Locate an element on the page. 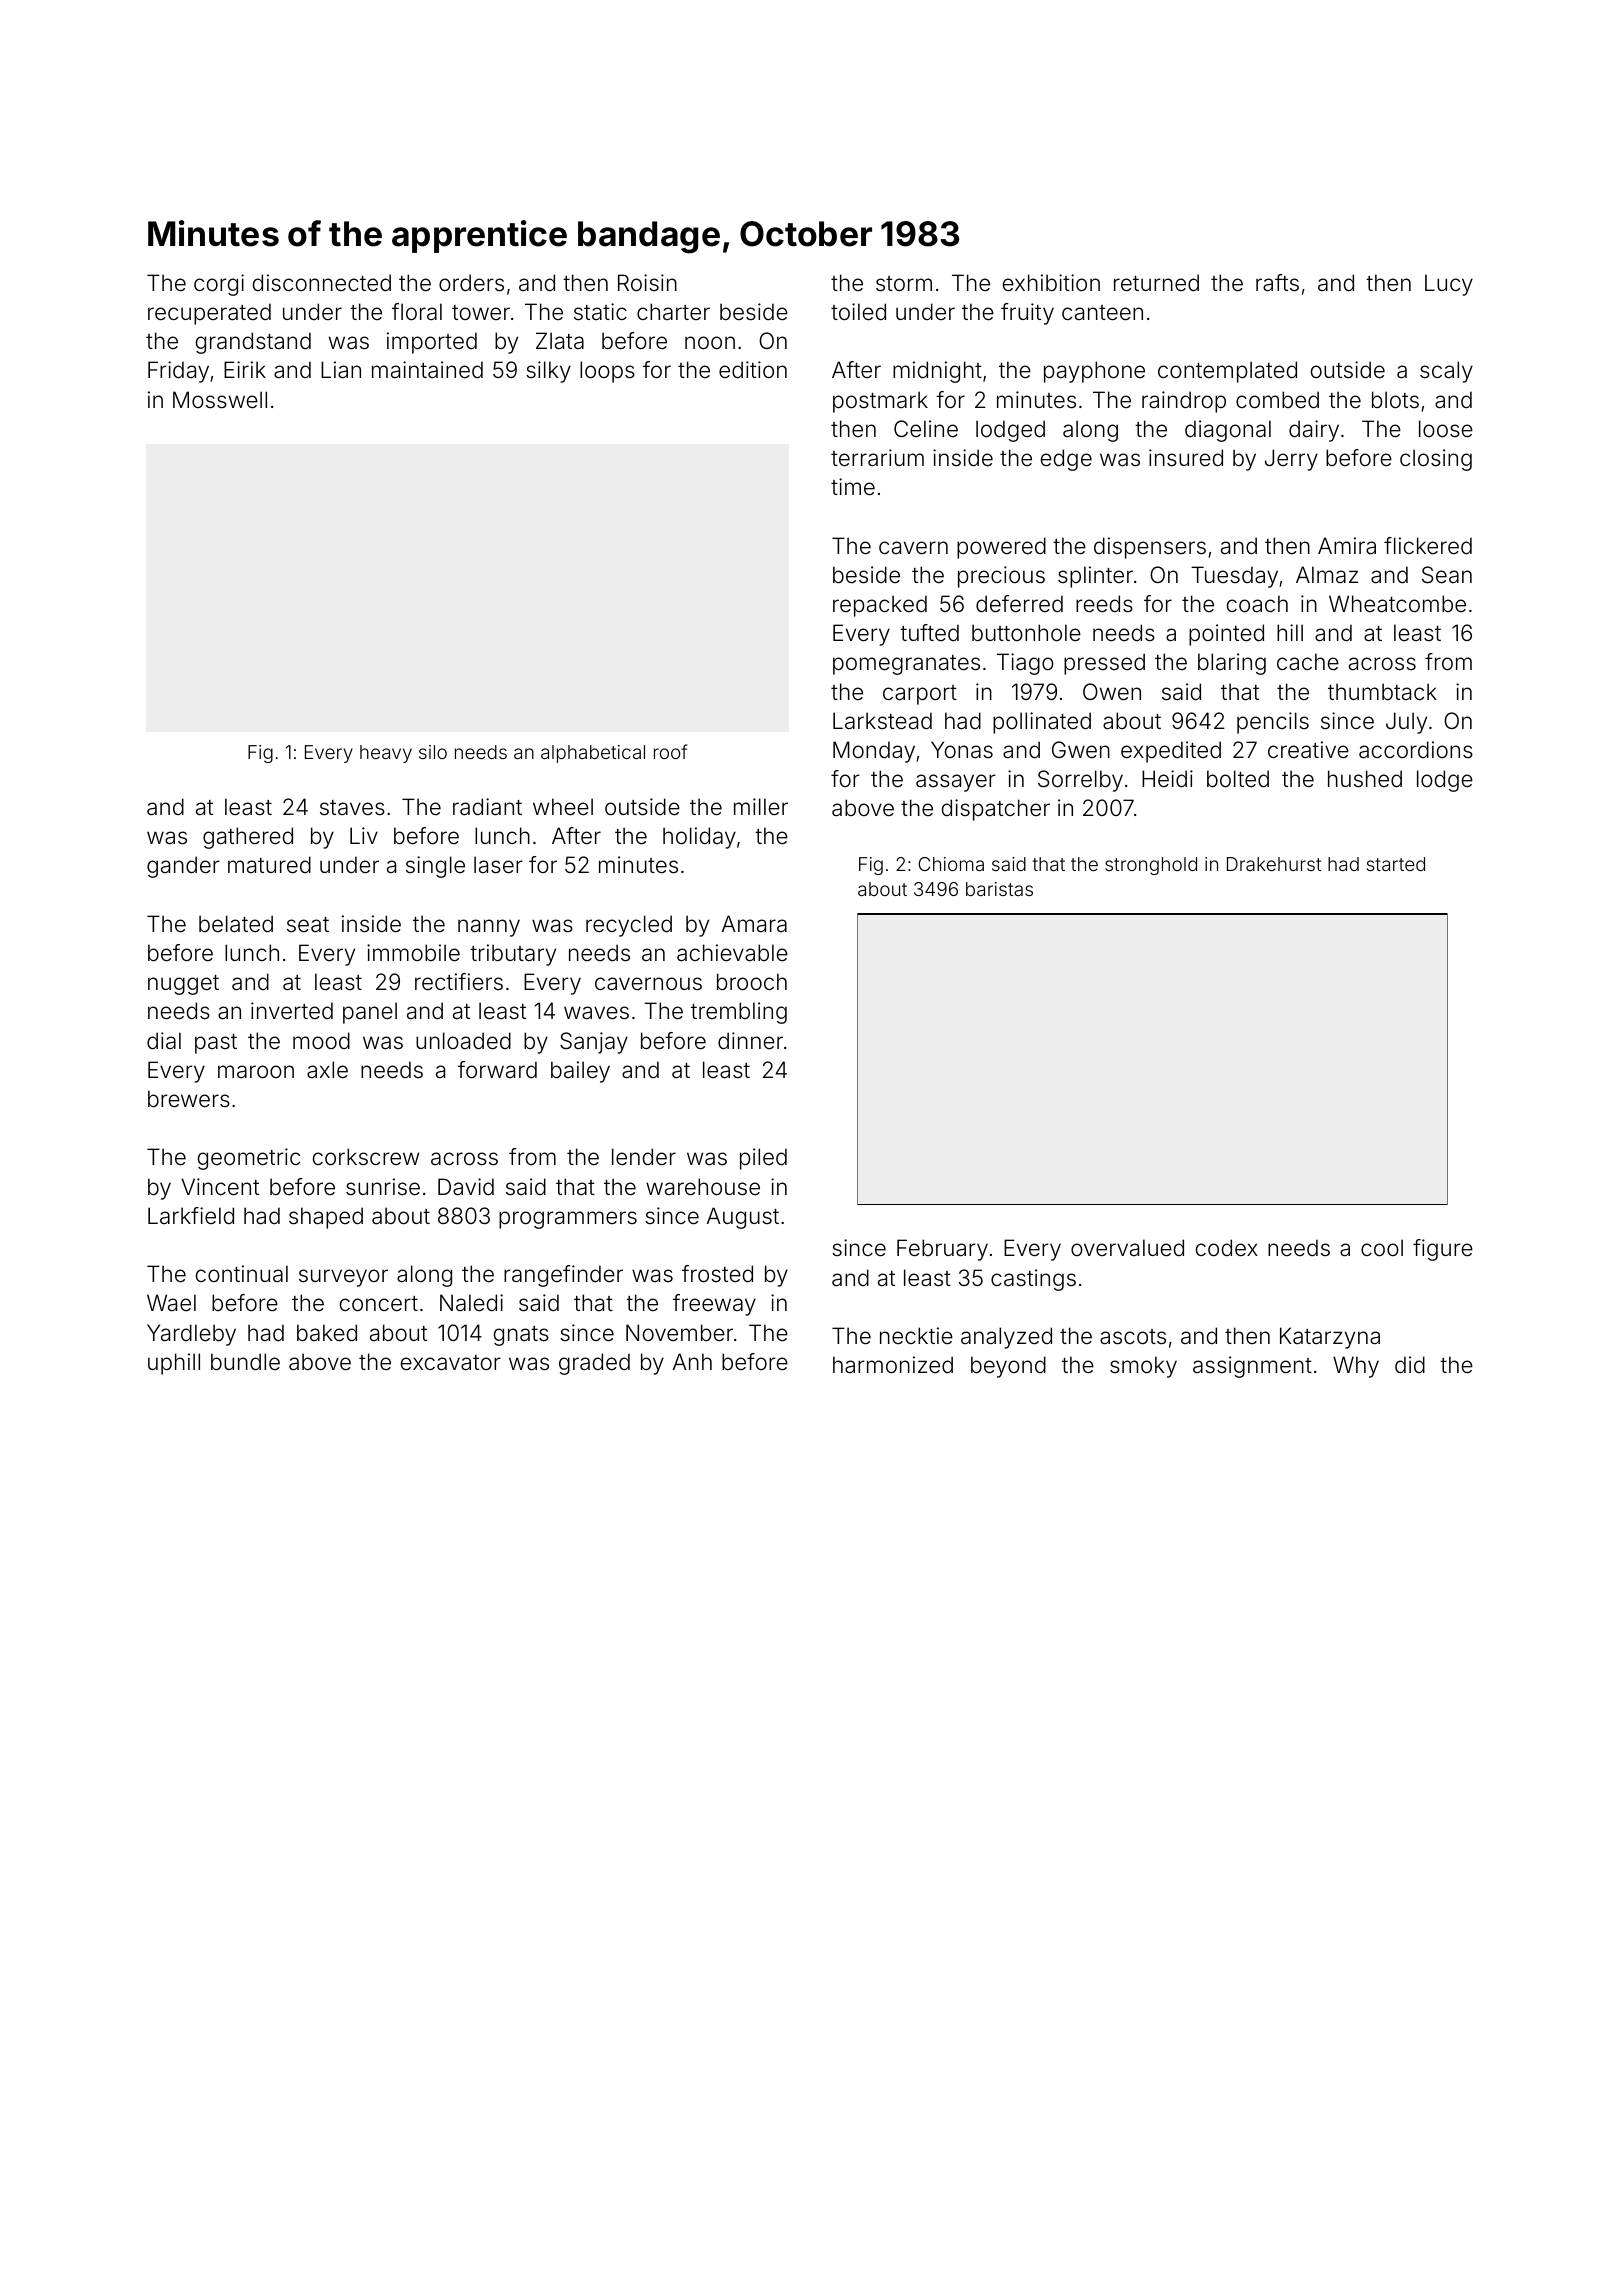  cool is located at coordinates (1382, 1248).
